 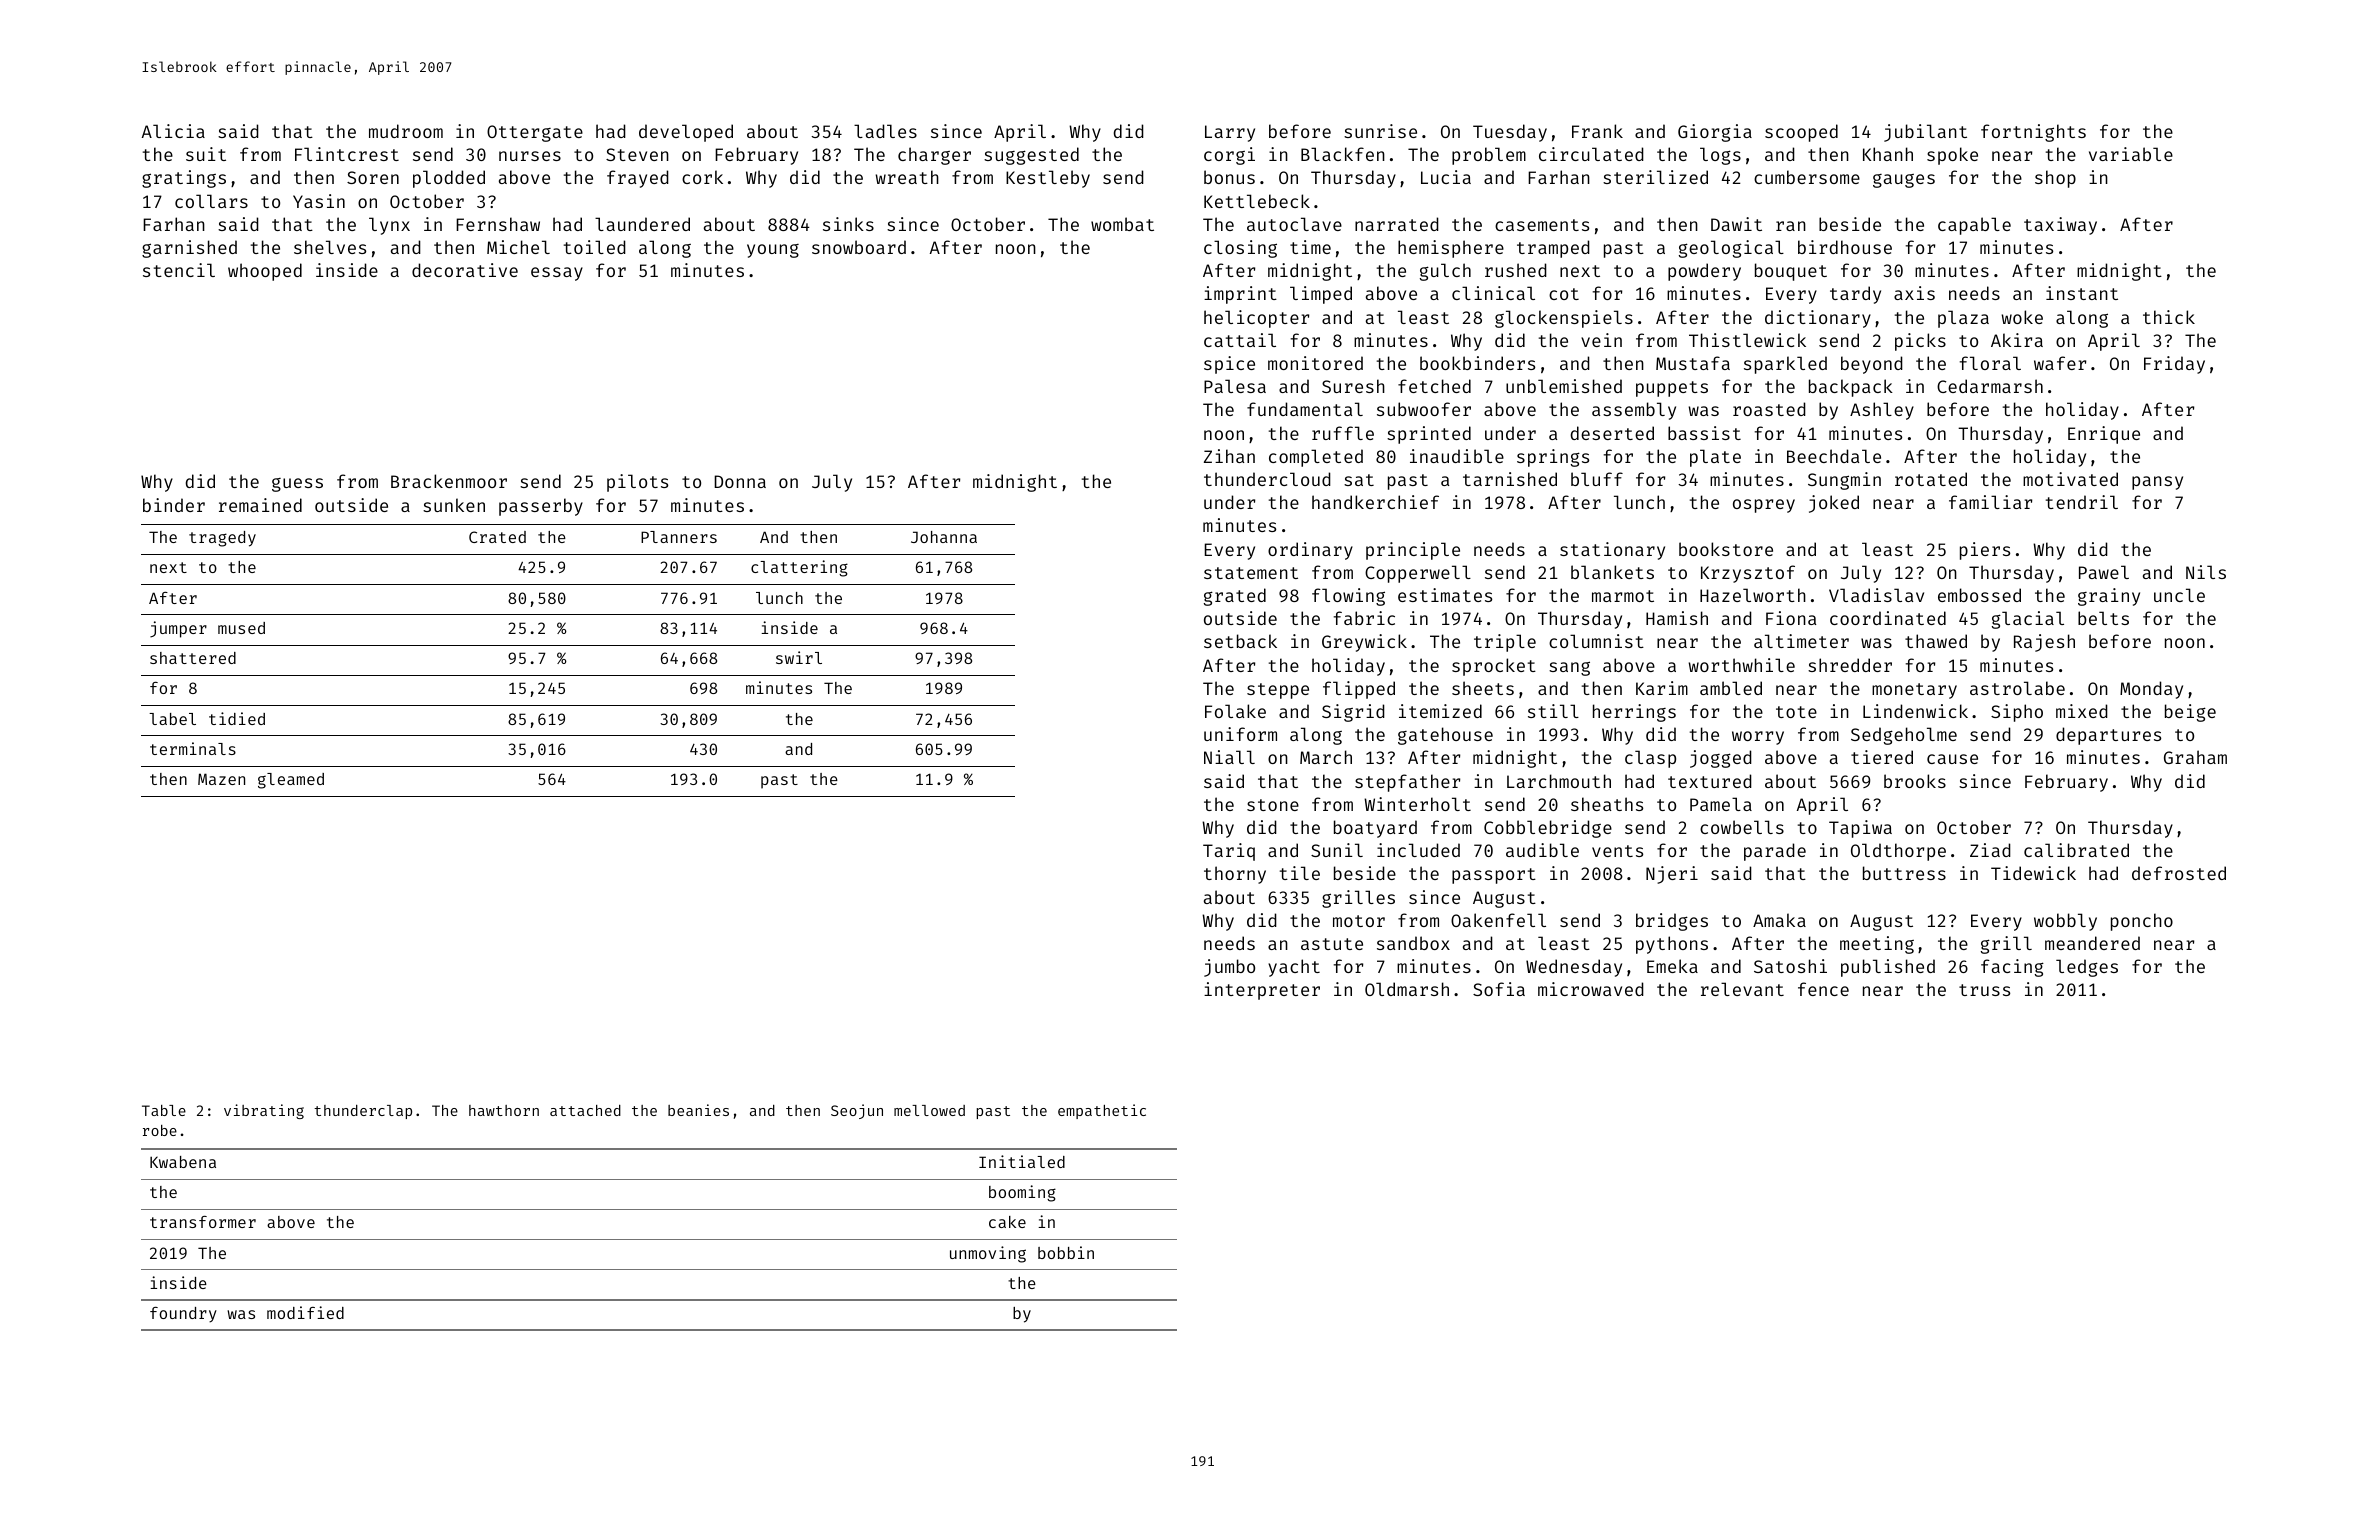 What do you see at coordinates (183, 1162) in the screenshot?
I see `Kwabena` at bounding box center [183, 1162].
